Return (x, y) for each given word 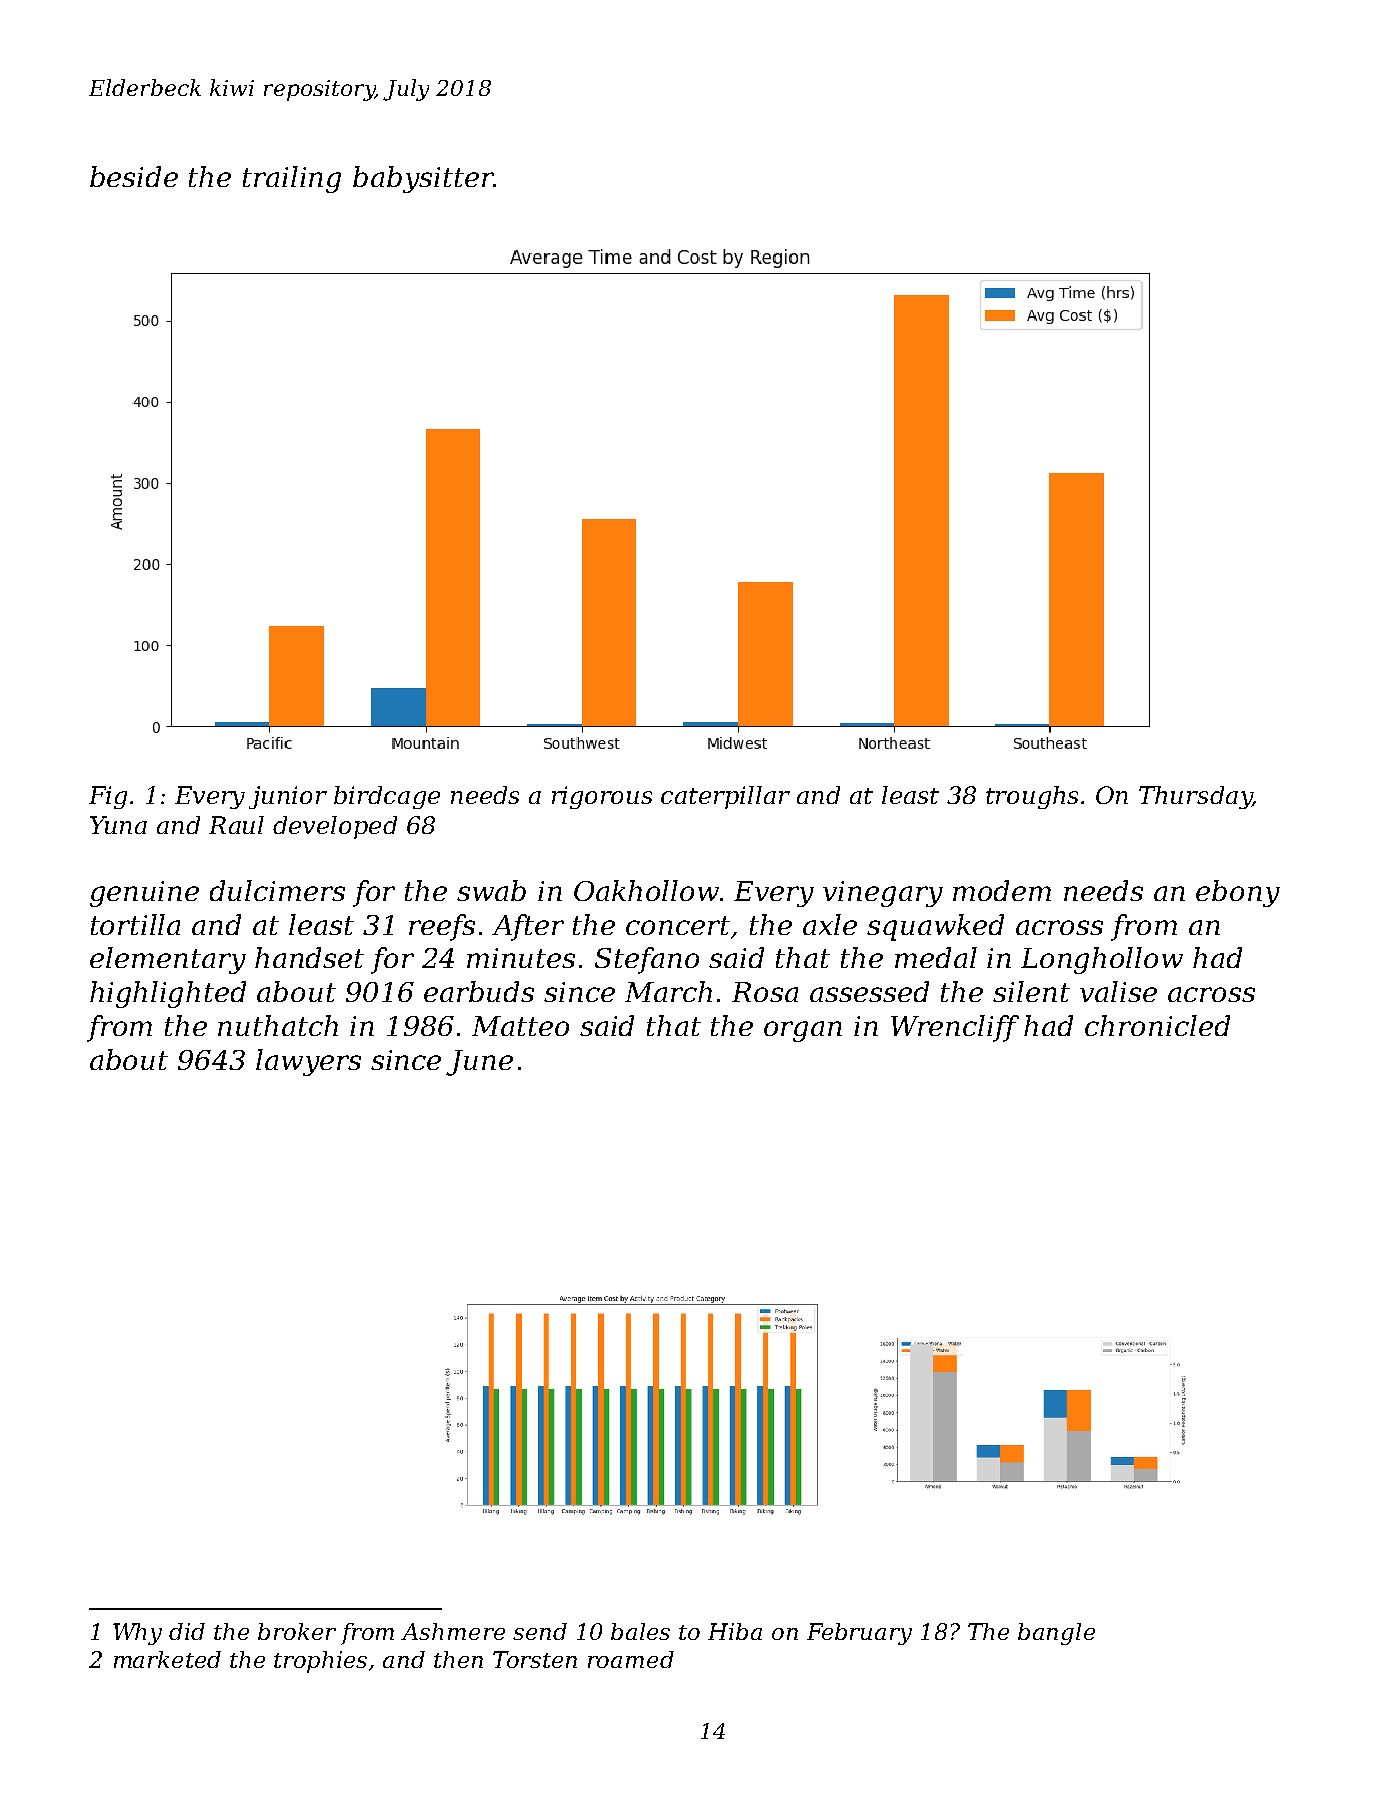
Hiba (735, 1631)
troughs (1032, 797)
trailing (292, 179)
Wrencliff (955, 1028)
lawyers (308, 1062)
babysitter (423, 179)
